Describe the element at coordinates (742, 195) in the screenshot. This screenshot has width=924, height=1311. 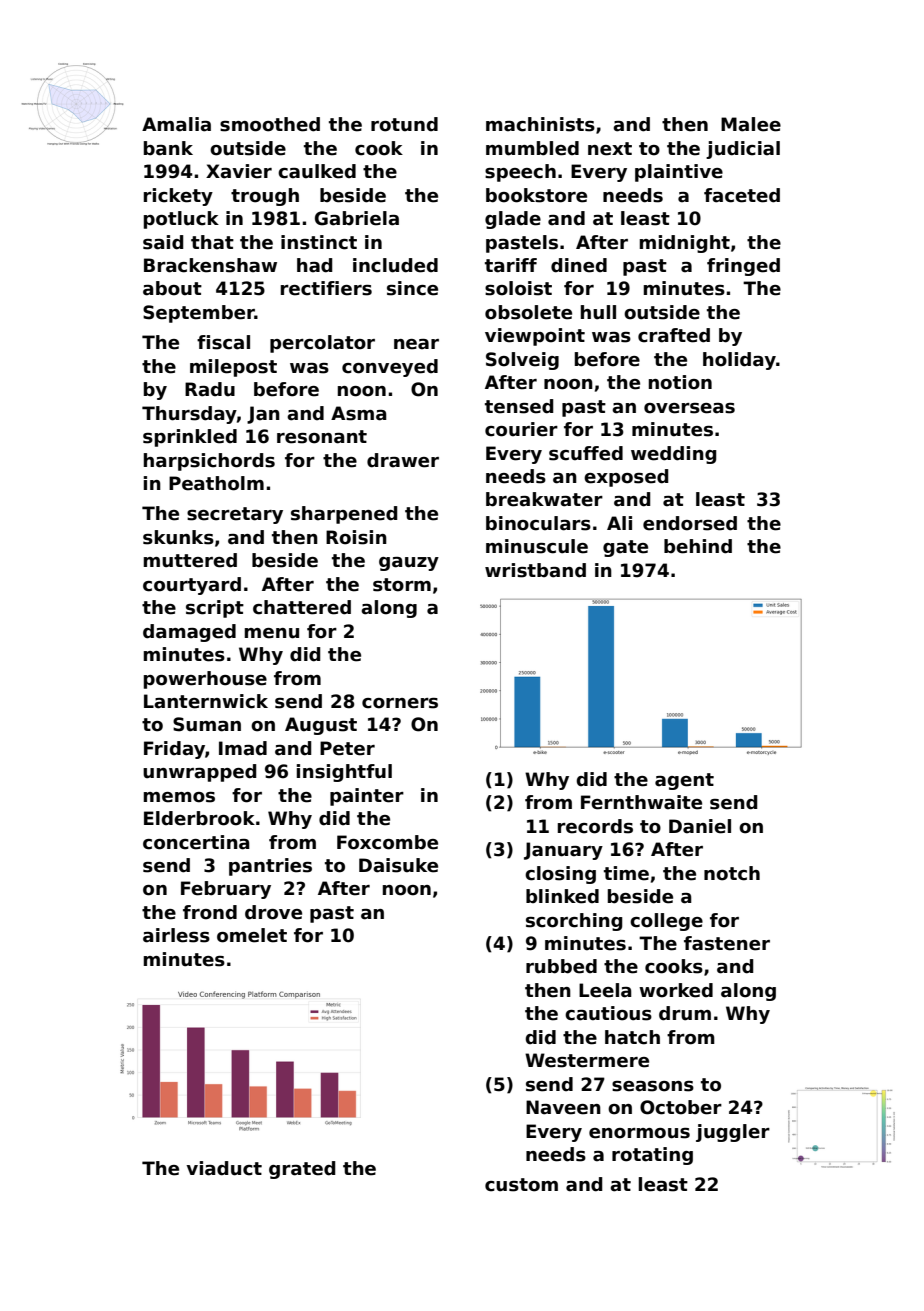
I see `faceted` at that location.
